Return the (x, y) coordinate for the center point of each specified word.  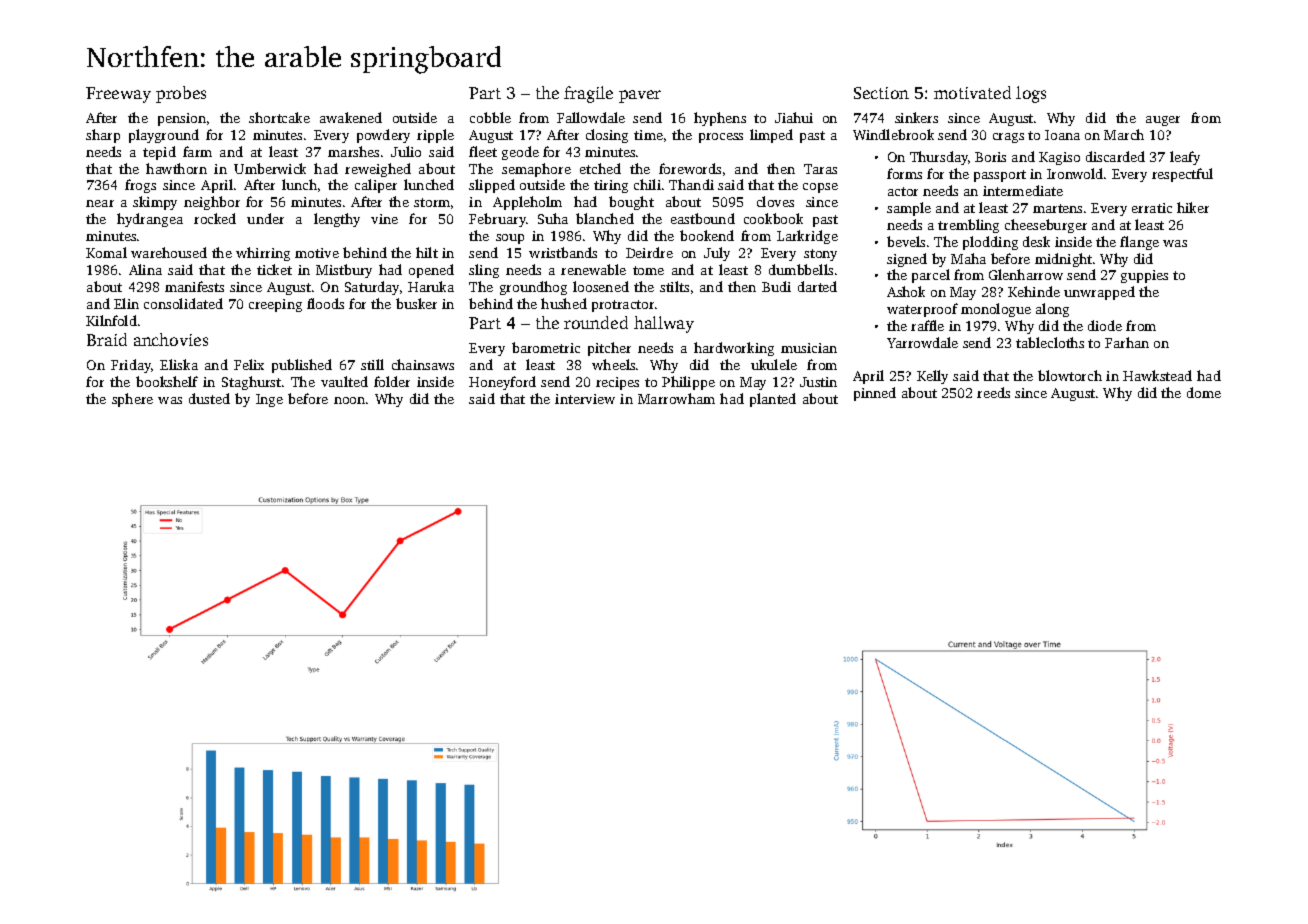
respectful (1182, 175)
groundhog (533, 288)
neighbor (212, 203)
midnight (1063, 260)
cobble (490, 117)
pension (182, 119)
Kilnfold (111, 320)
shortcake (279, 117)
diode (1105, 325)
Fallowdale (591, 117)
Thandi (691, 184)
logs (1031, 94)
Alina (145, 269)
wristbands (563, 252)
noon (349, 400)
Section (881, 93)
